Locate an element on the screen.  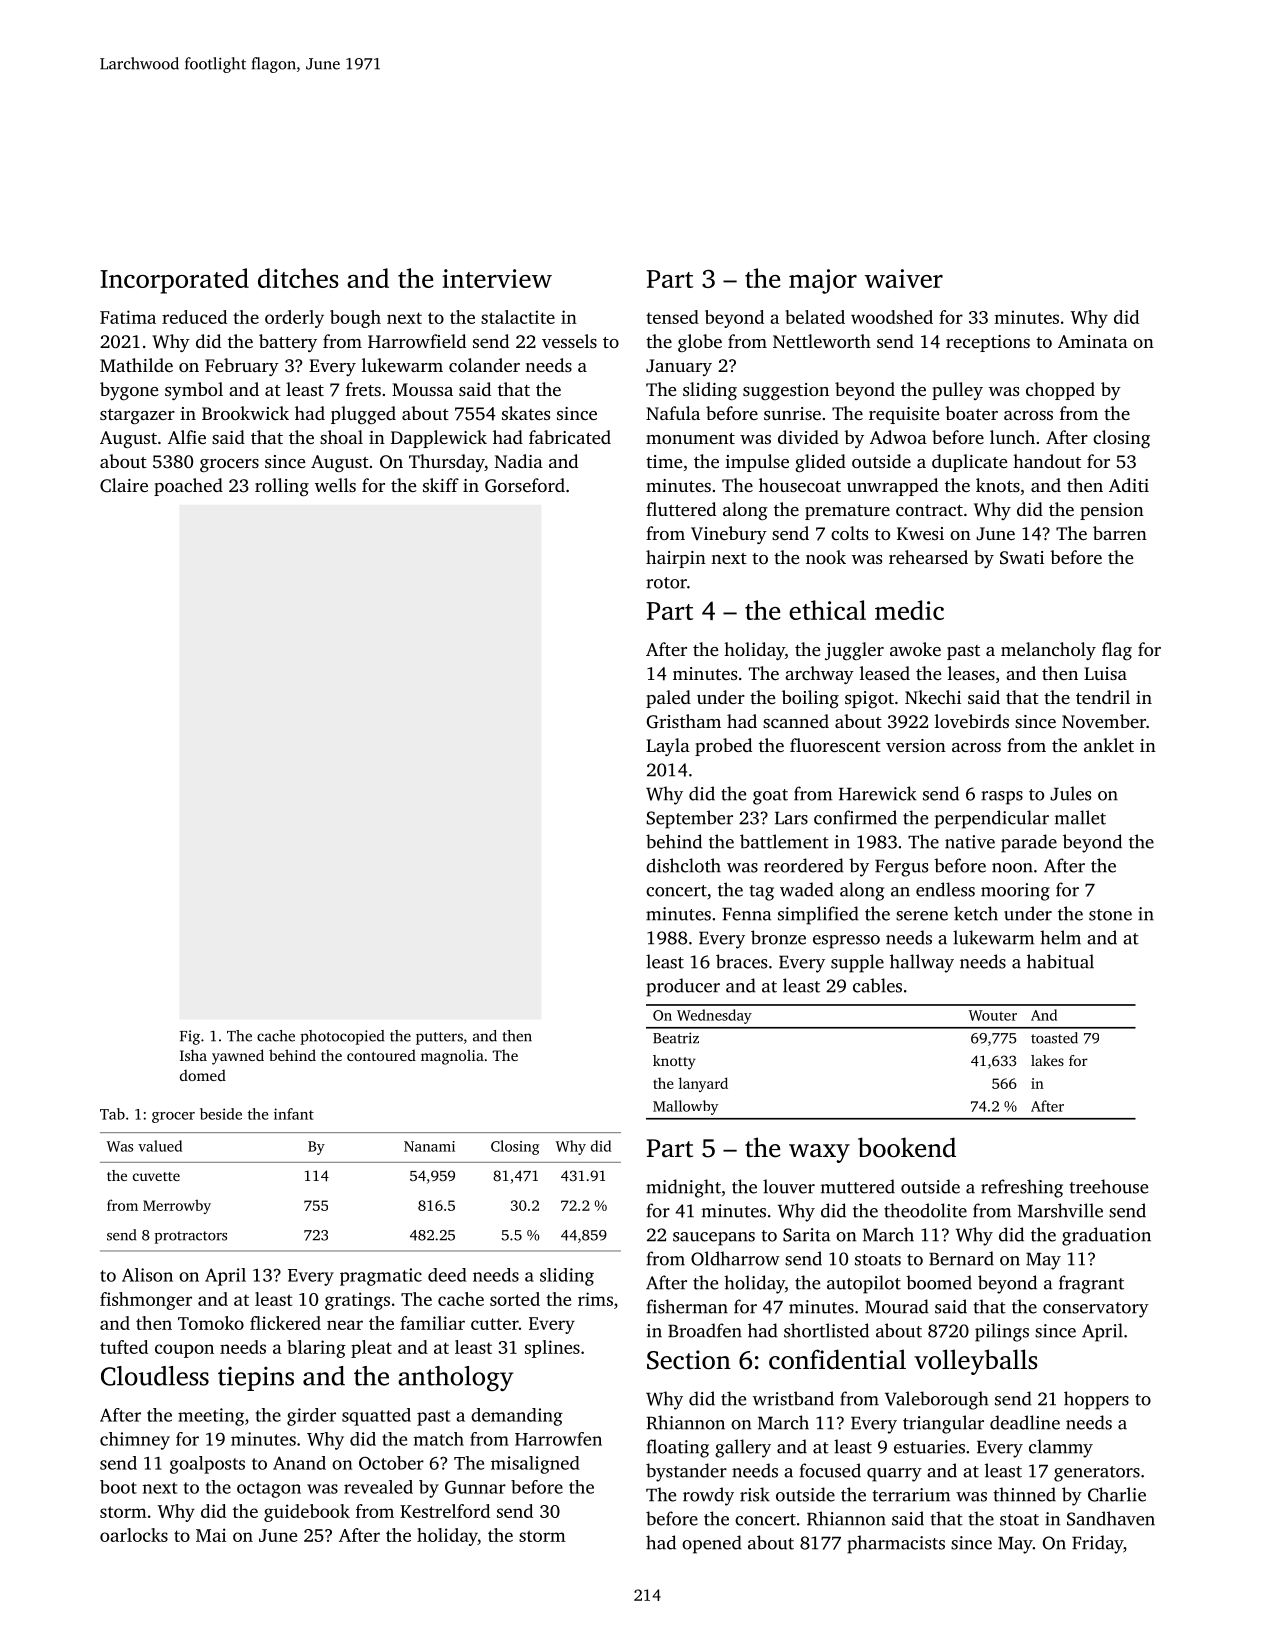
rotor is located at coordinates (666, 583).
